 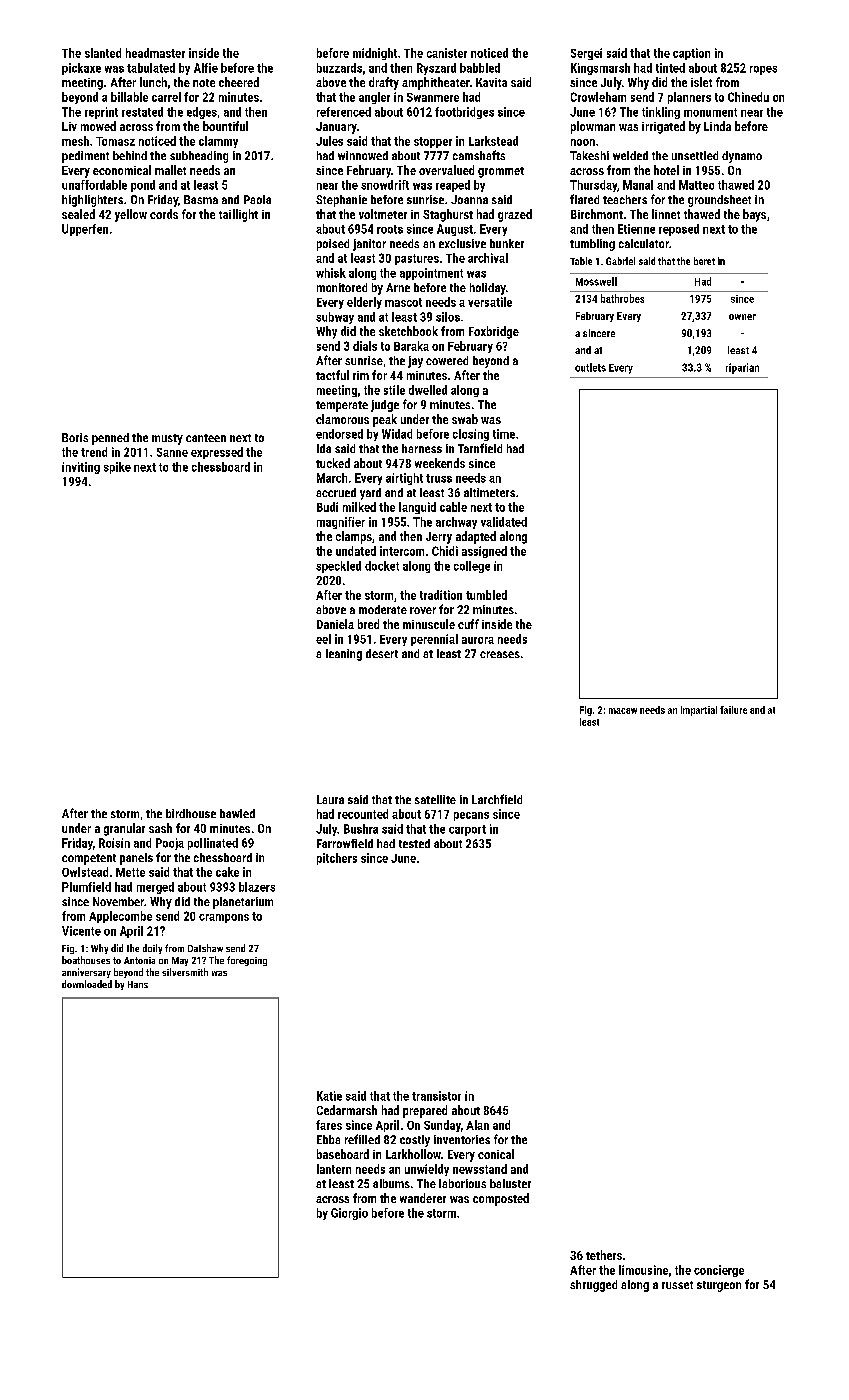 What do you see at coordinates (349, 1214) in the screenshot?
I see `Giorgio` at bounding box center [349, 1214].
